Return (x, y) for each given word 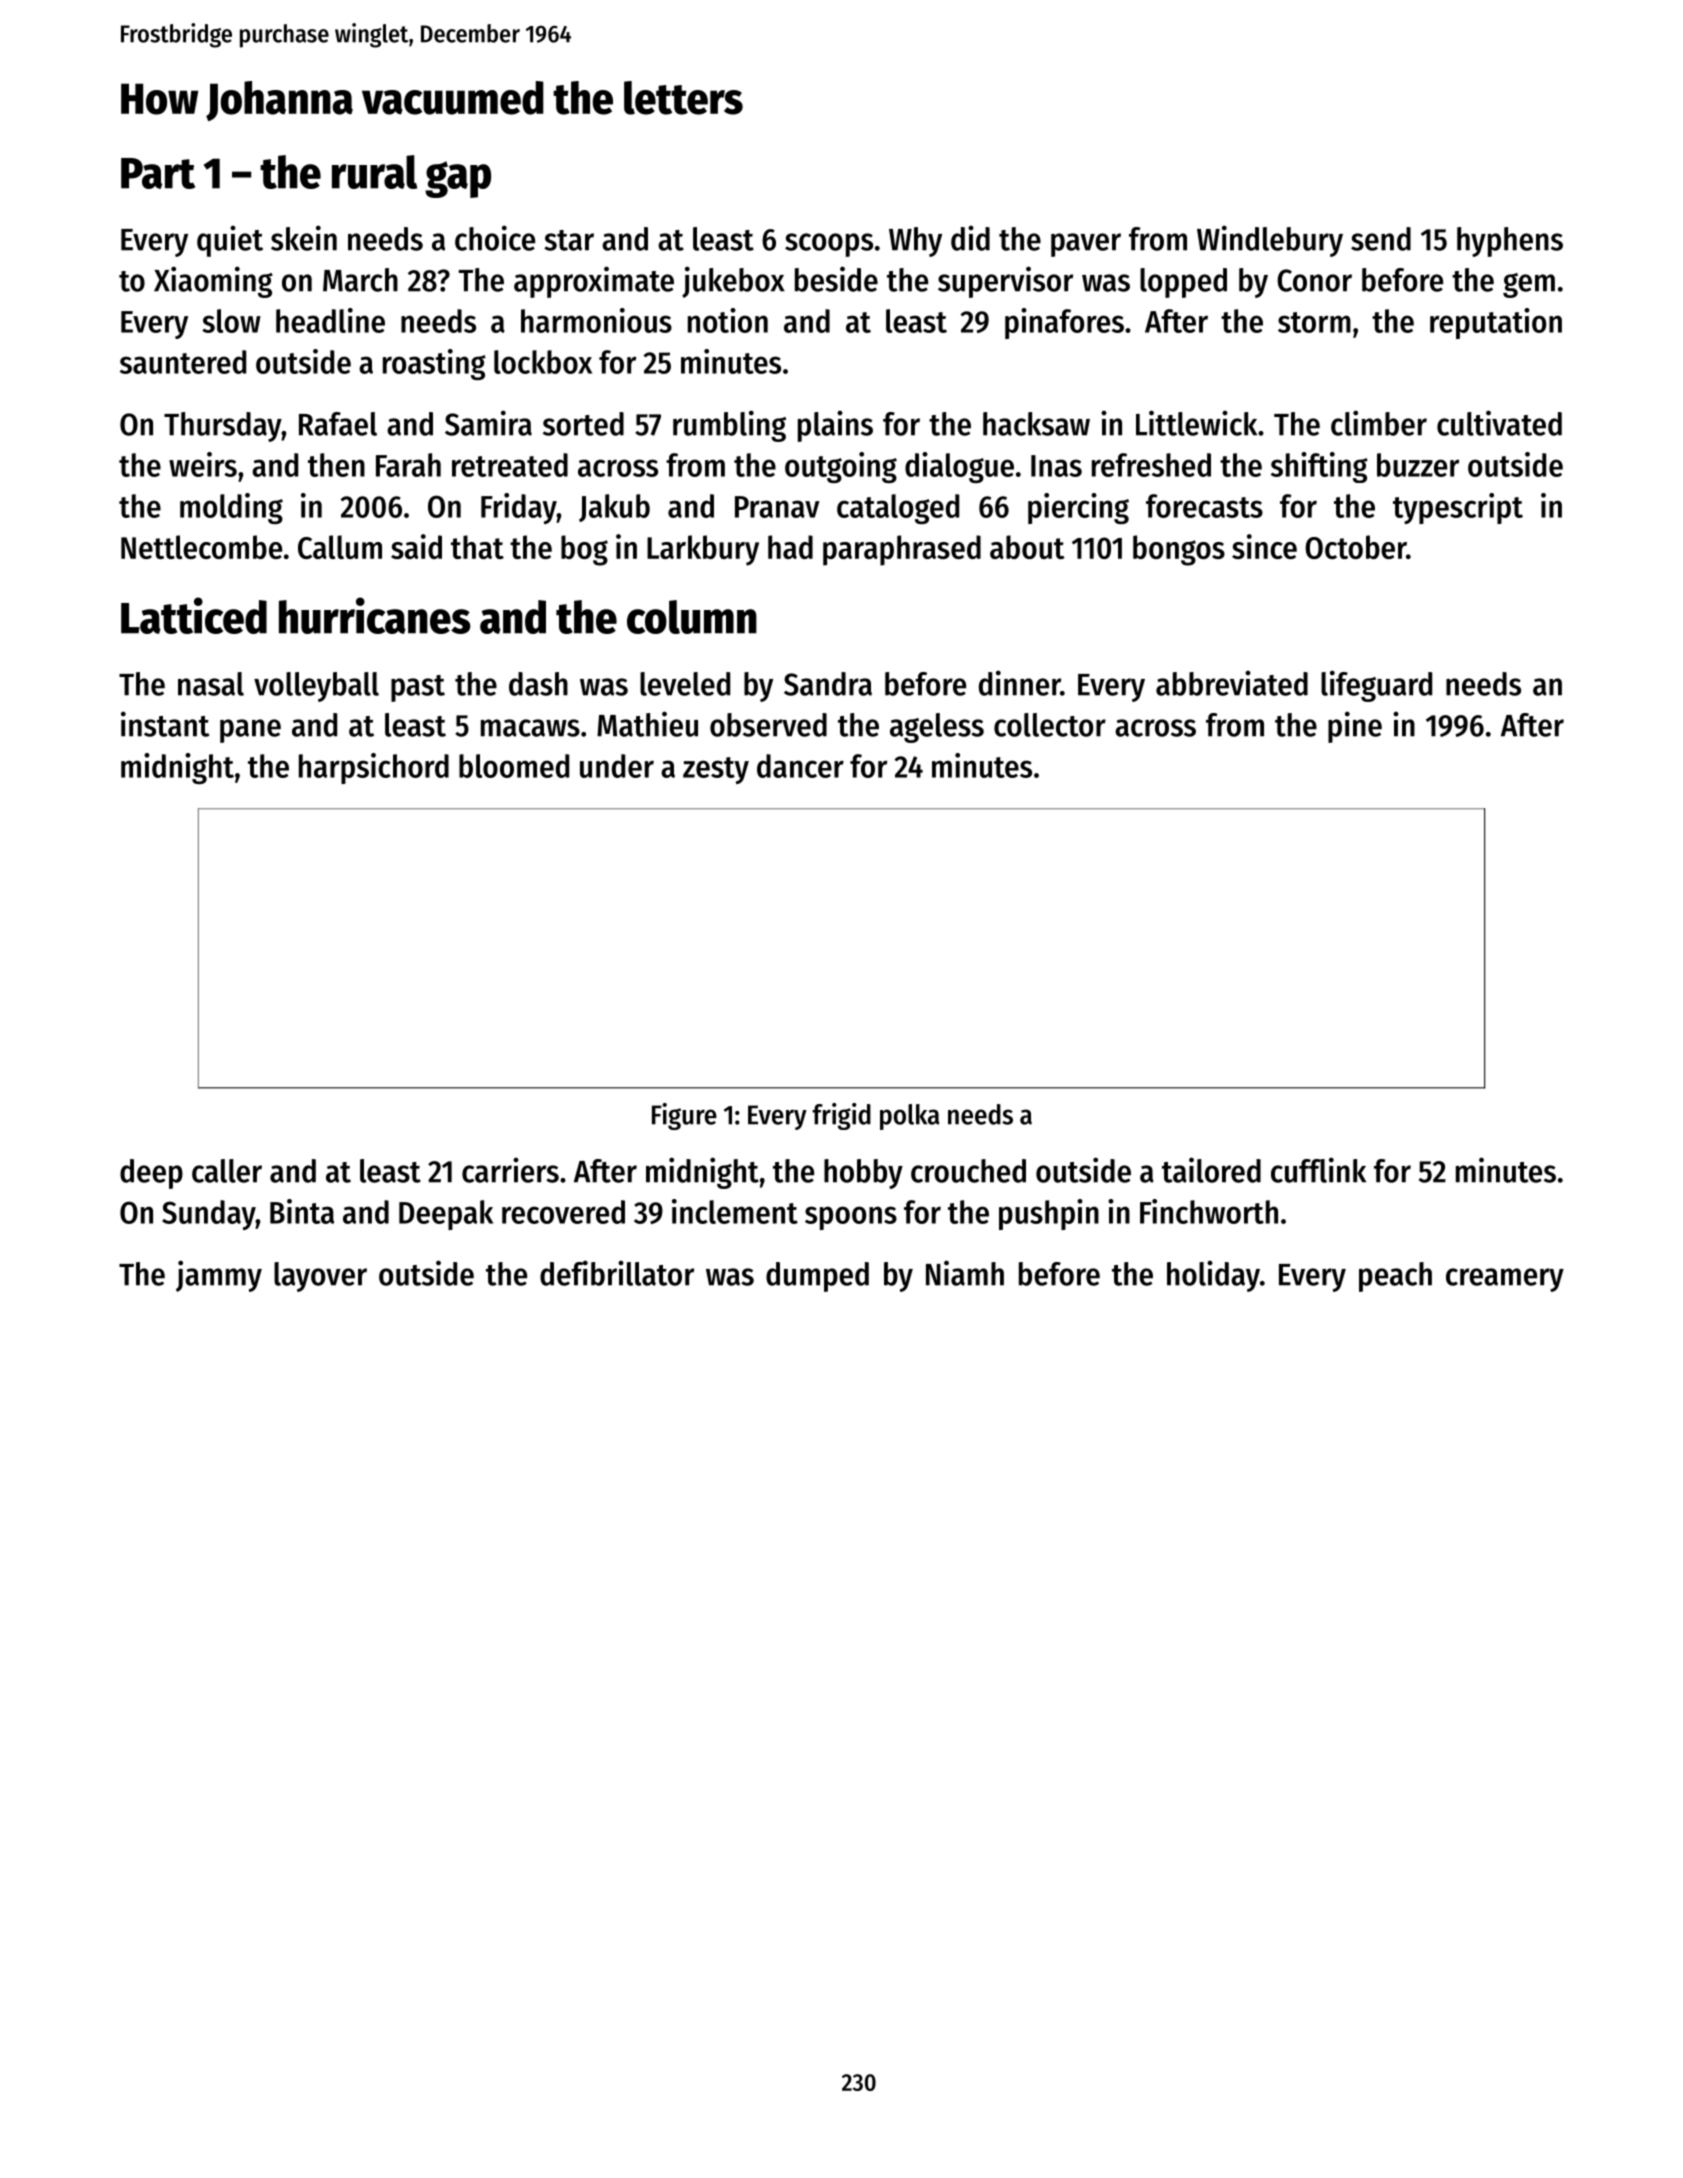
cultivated (1499, 423)
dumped (817, 1277)
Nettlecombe (201, 547)
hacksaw (1036, 424)
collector (1050, 725)
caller (227, 1171)
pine (1355, 727)
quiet (230, 241)
